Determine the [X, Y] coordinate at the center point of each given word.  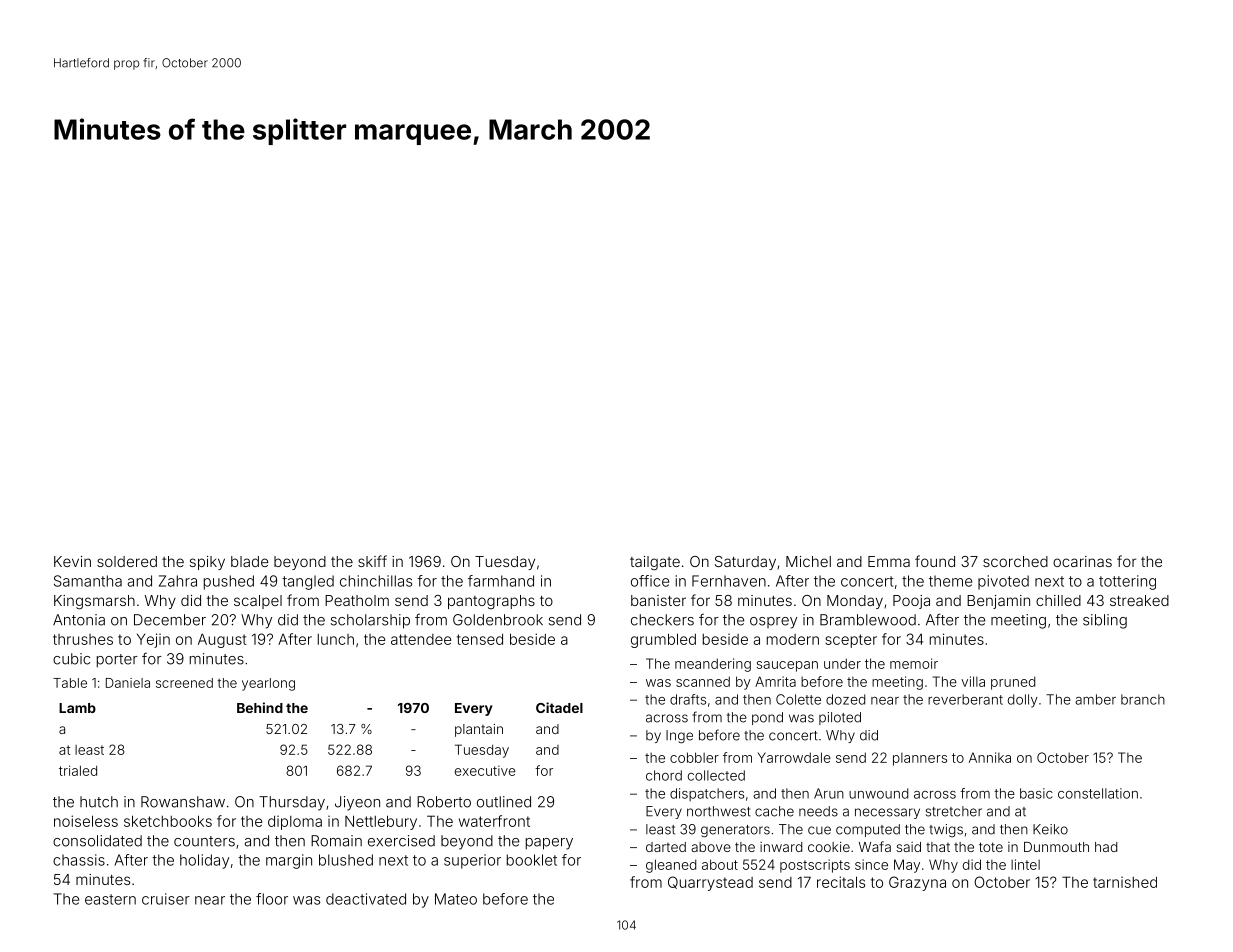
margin [289, 861]
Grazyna [917, 883]
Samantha [88, 581]
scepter [851, 641]
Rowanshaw [183, 802]
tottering [1127, 582]
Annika [990, 757]
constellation [1098, 793]
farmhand [501, 581]
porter [117, 661]
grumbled [663, 640]
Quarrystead [710, 883]
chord [664, 775]
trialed [78, 770]
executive [485, 770]
